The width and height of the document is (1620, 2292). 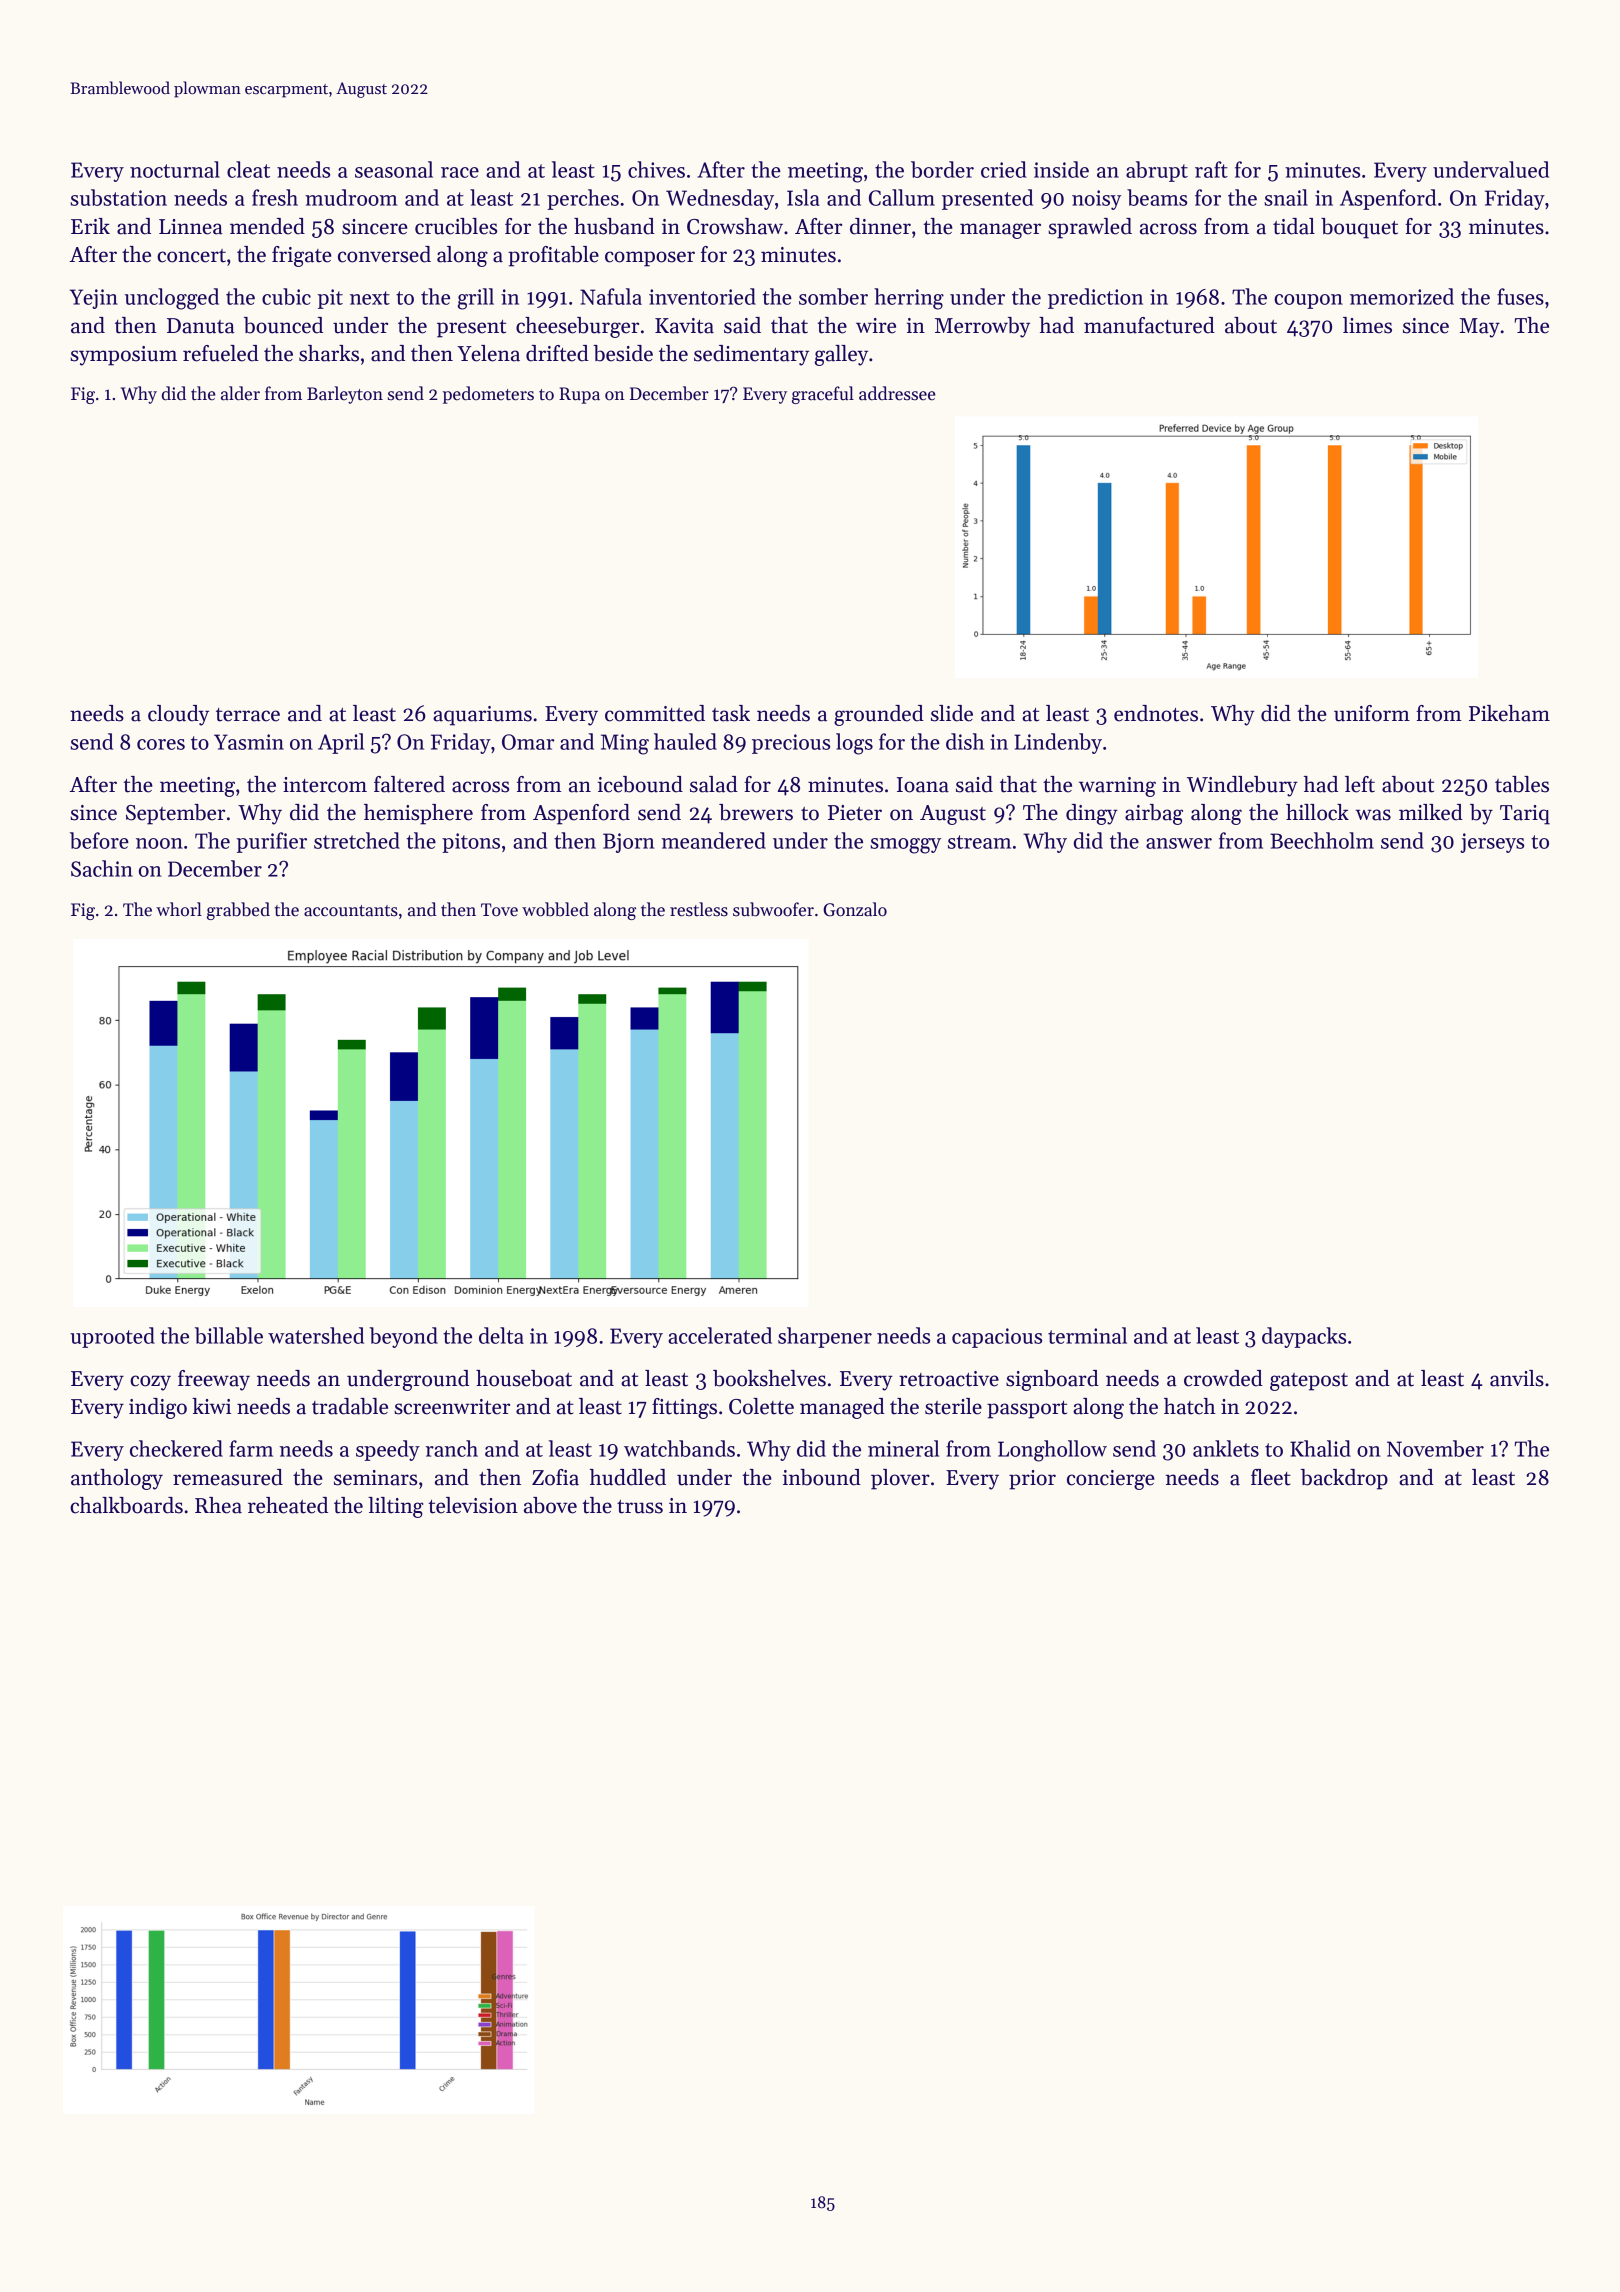 I want to click on fuses, so click(x=1520, y=296).
